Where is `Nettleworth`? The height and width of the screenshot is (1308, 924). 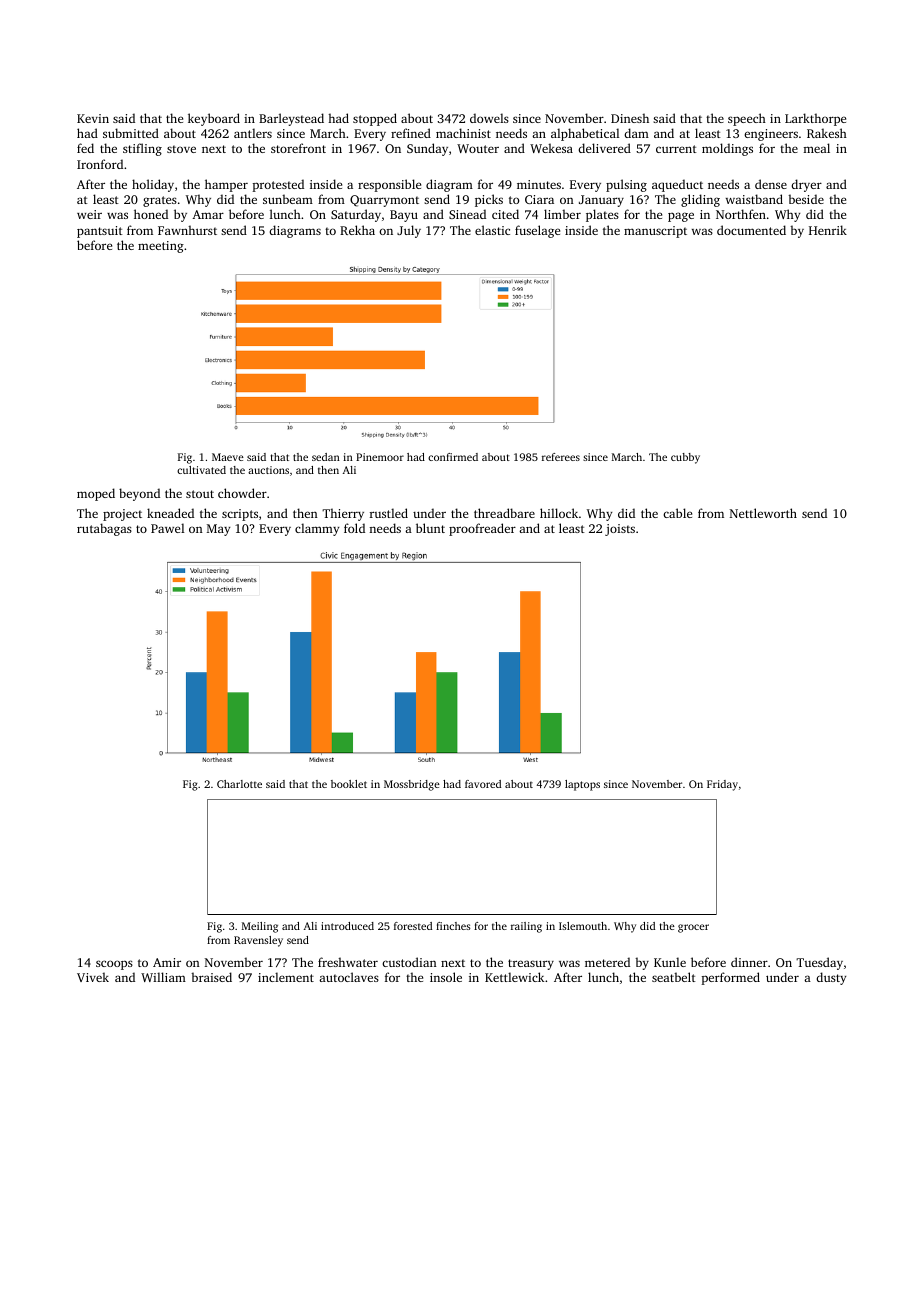 Nettleworth is located at coordinates (763, 513).
